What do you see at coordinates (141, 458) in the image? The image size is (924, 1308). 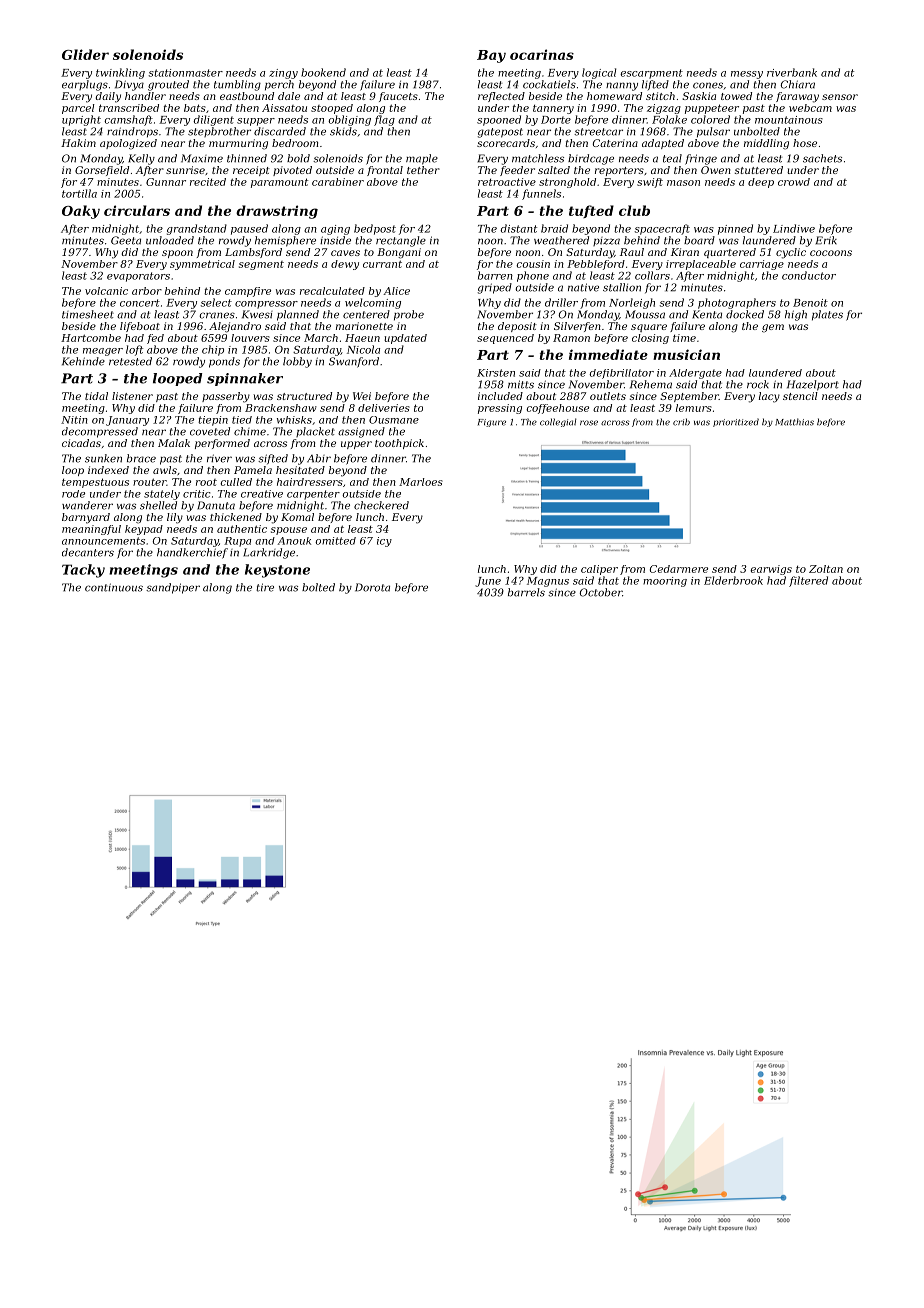 I see `brace` at bounding box center [141, 458].
